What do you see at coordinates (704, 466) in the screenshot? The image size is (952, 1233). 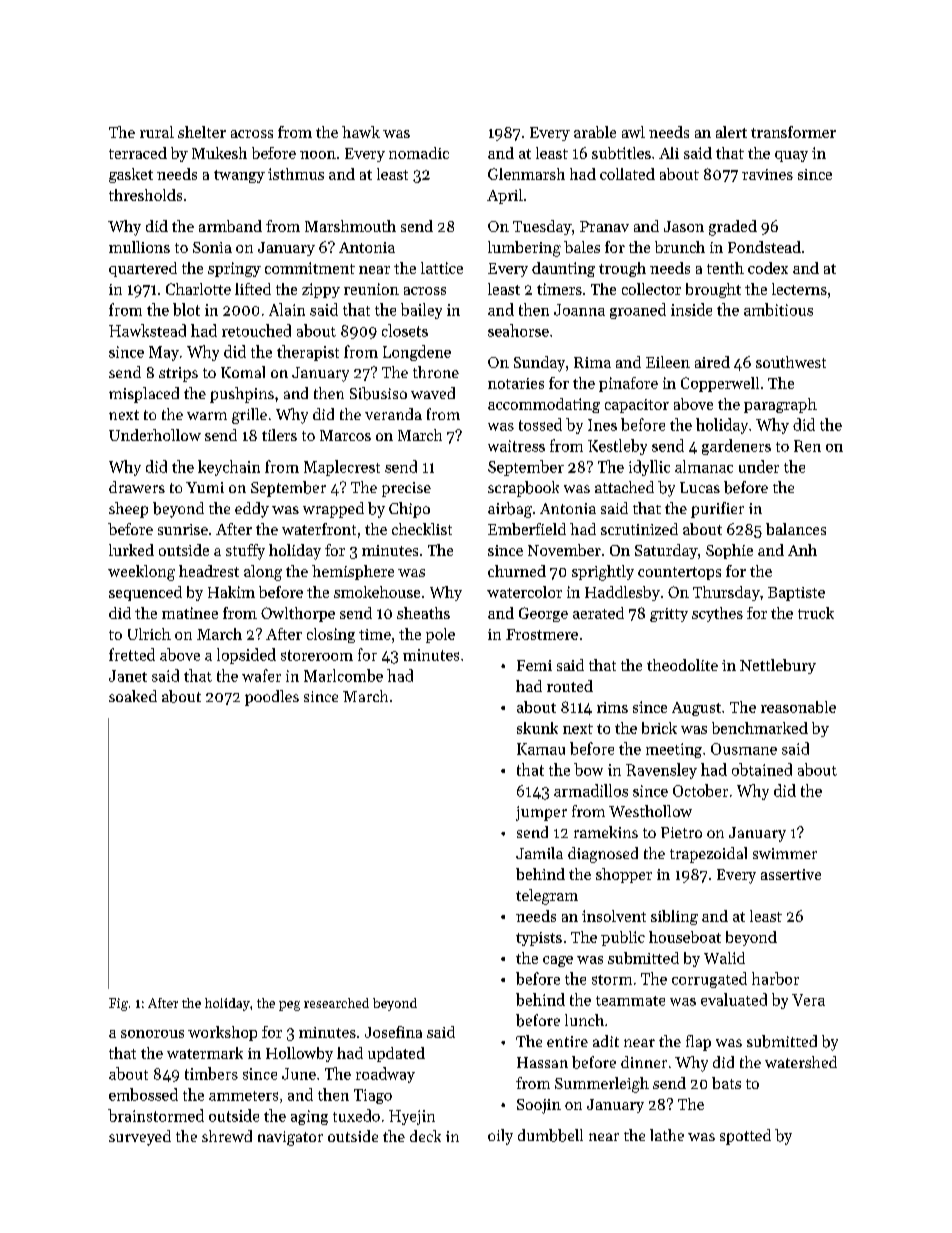 I see `almanac` at bounding box center [704, 466].
